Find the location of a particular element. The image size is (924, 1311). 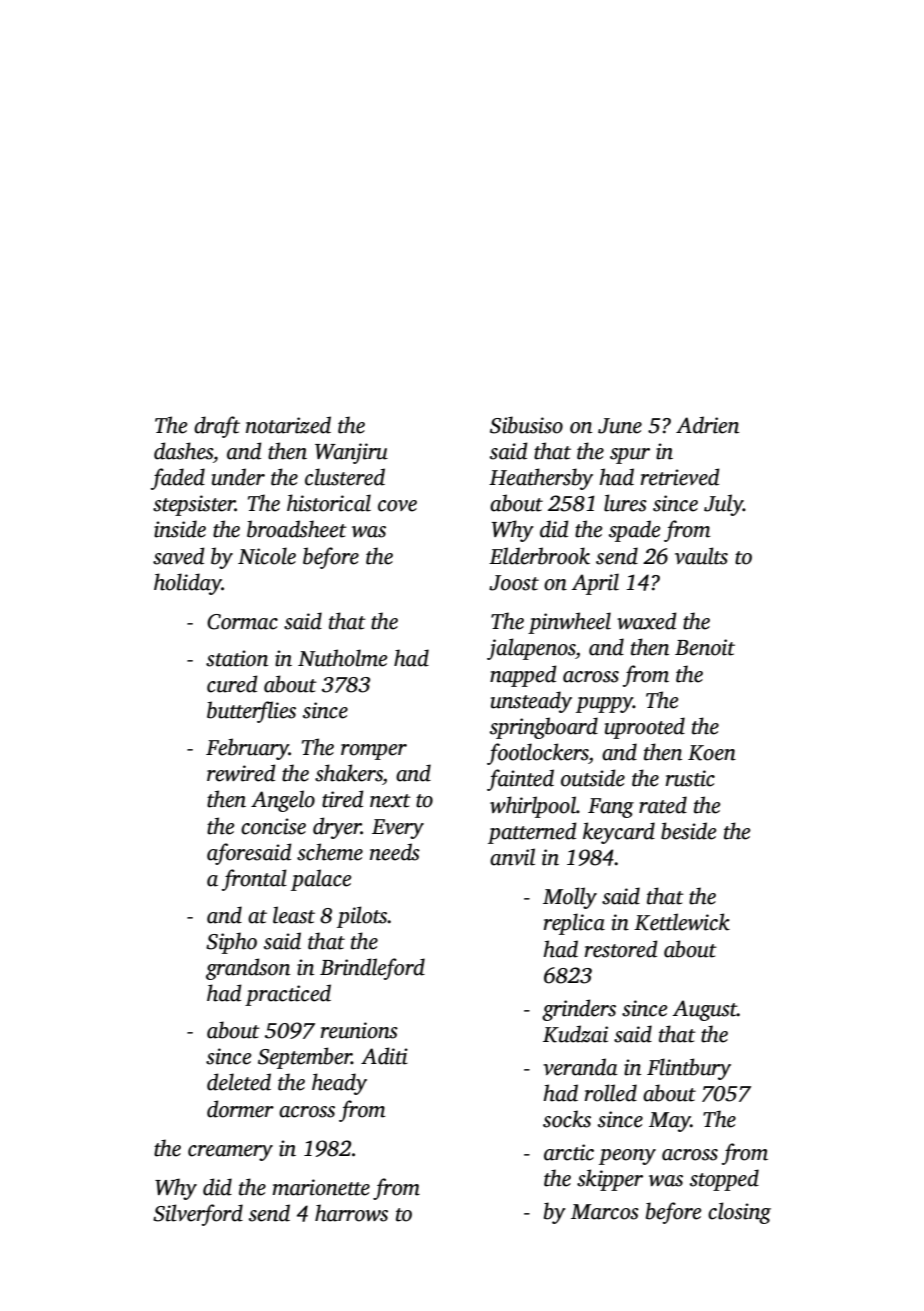

Kettlewick is located at coordinates (682, 922).
